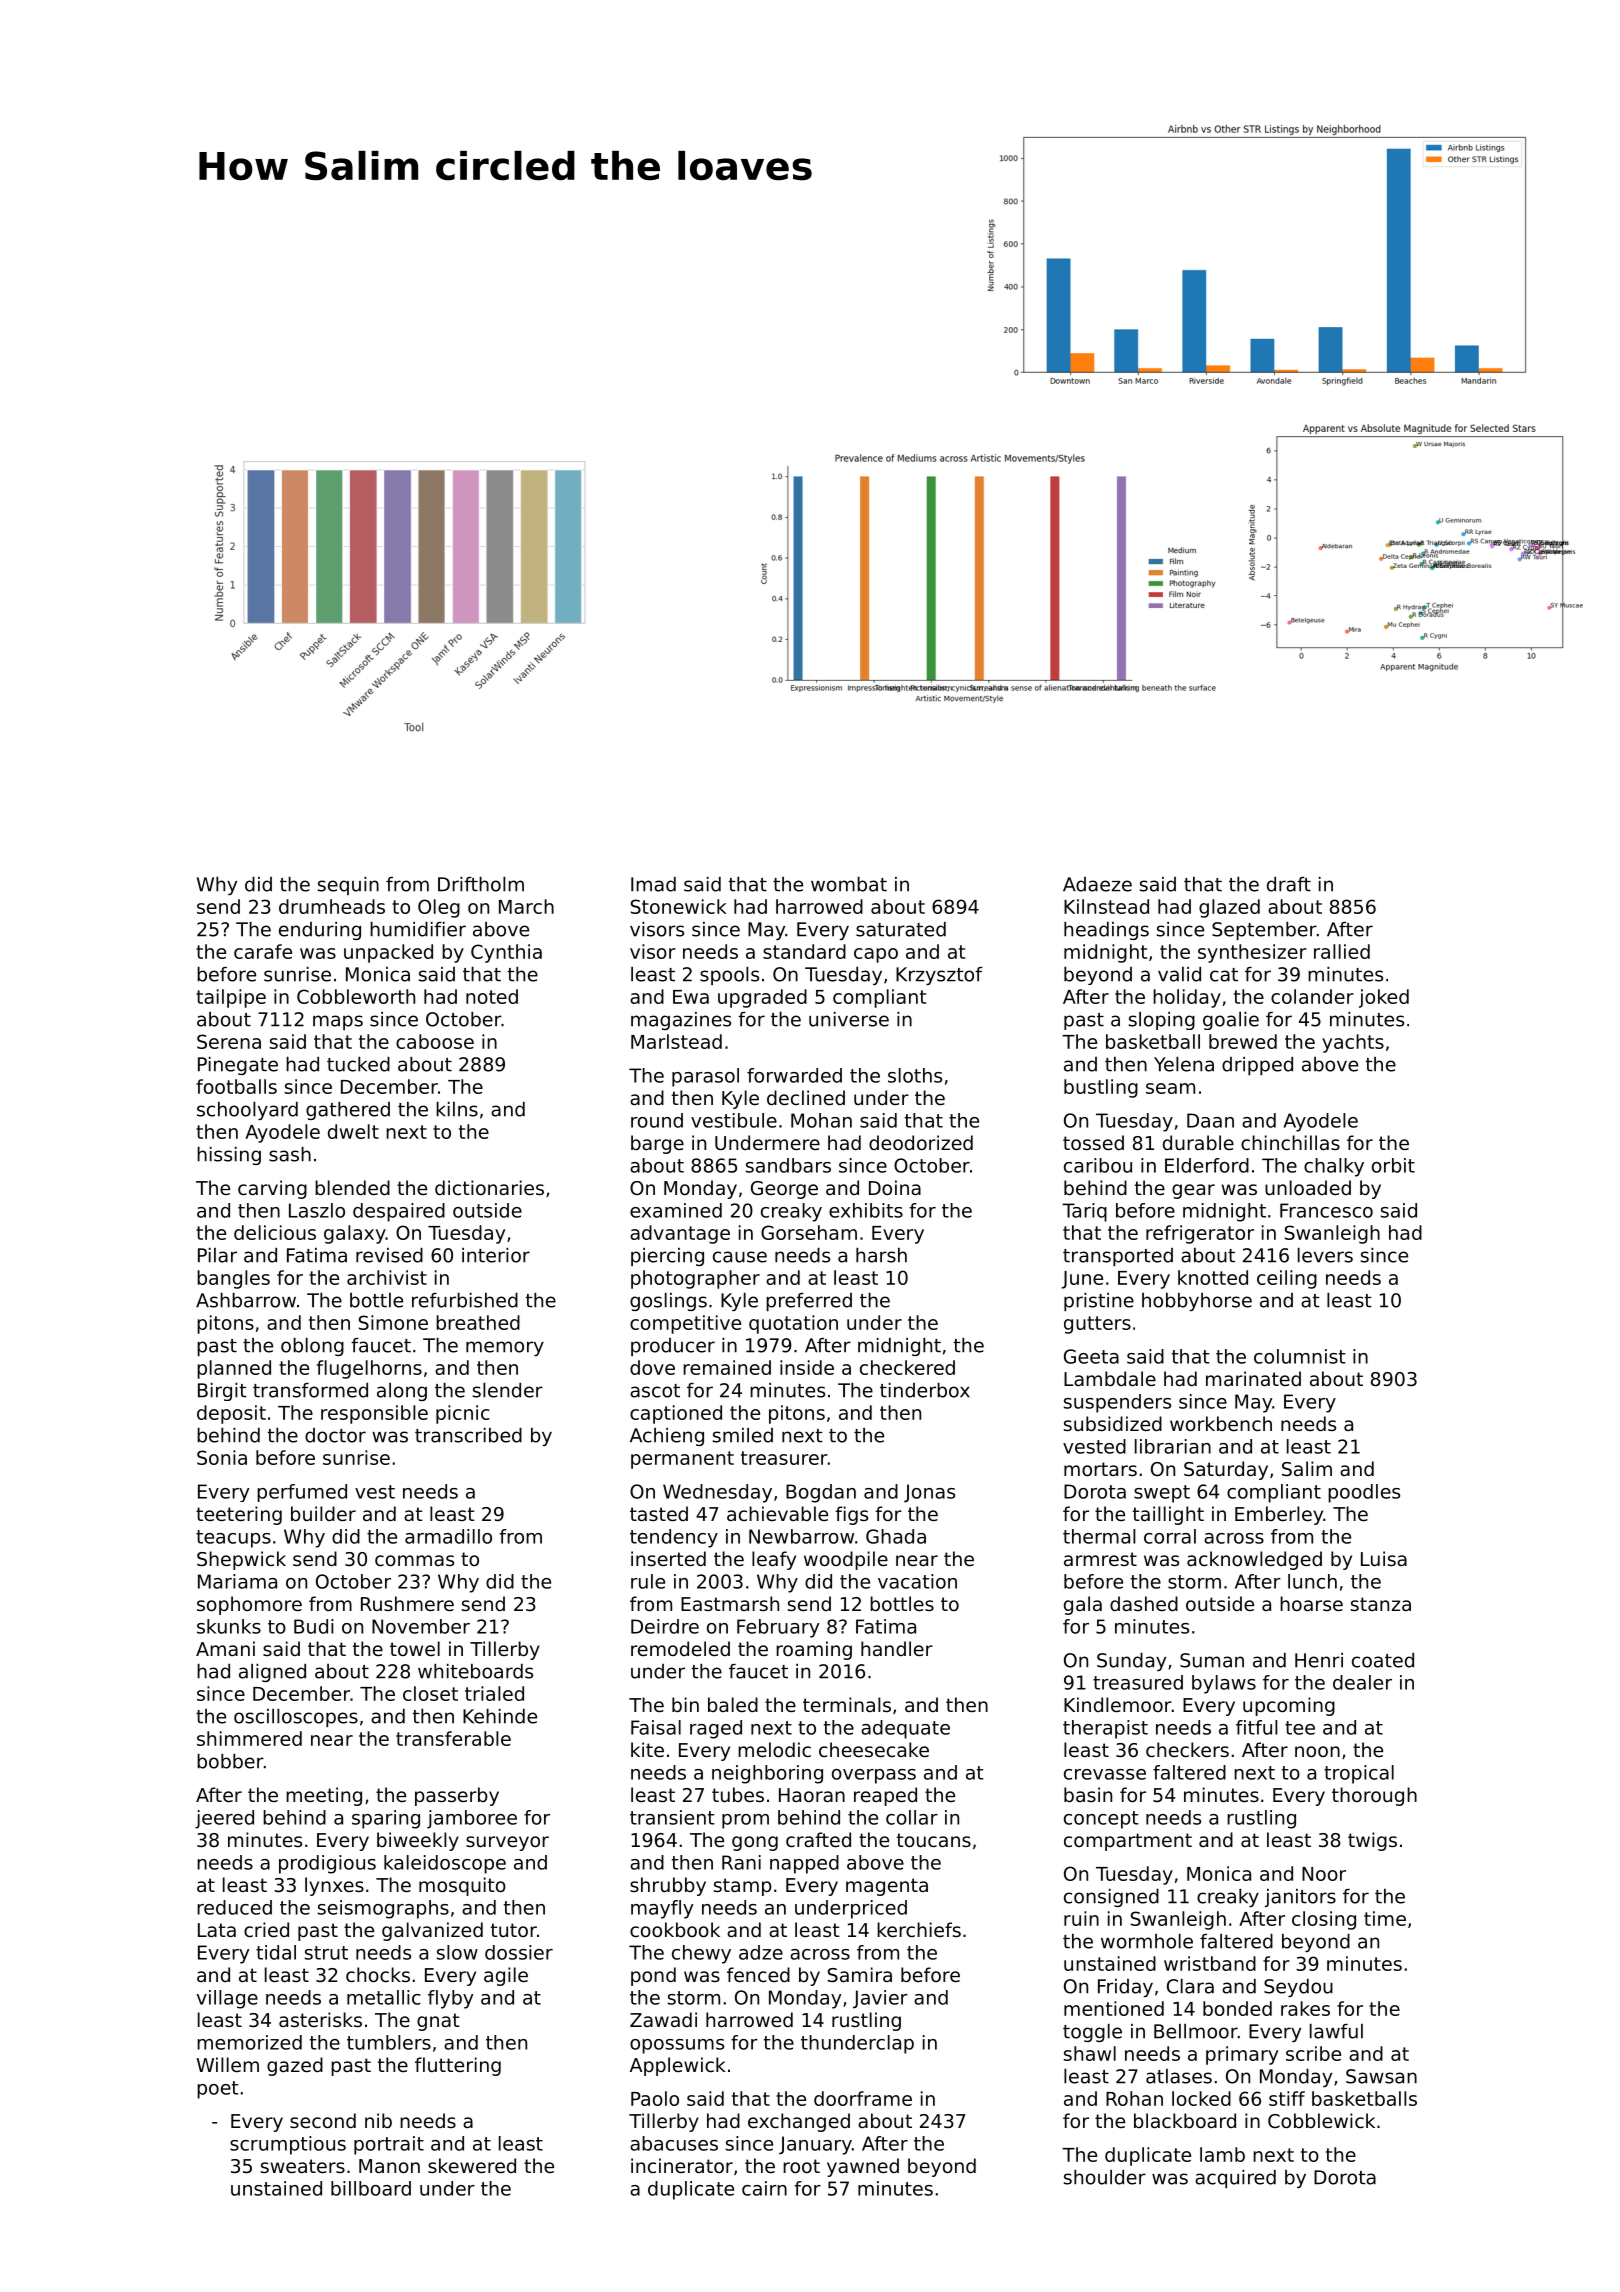 The width and height of the screenshot is (1620, 2292). I want to click on round, so click(657, 1120).
